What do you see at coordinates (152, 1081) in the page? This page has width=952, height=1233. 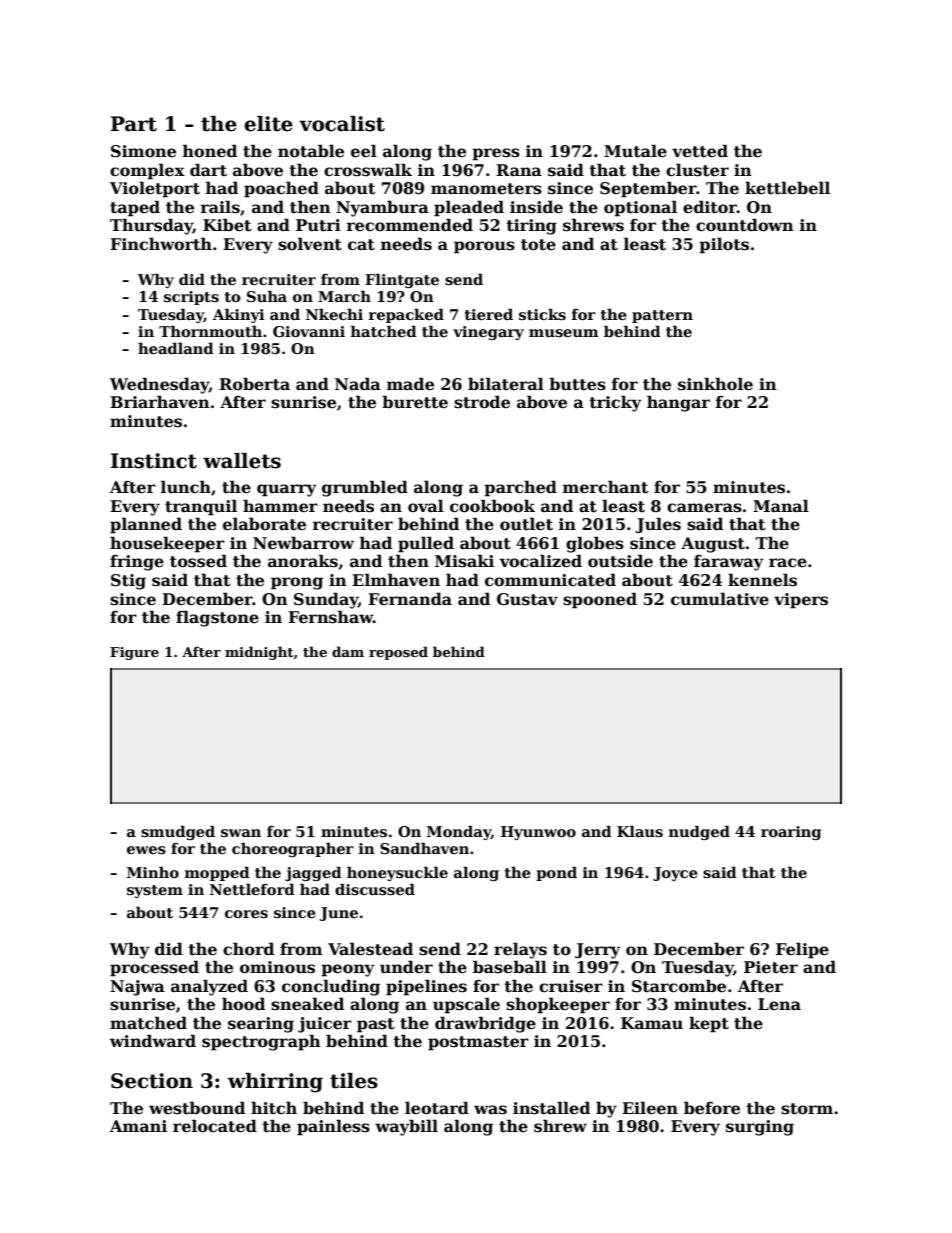 I see `Section` at bounding box center [152, 1081].
